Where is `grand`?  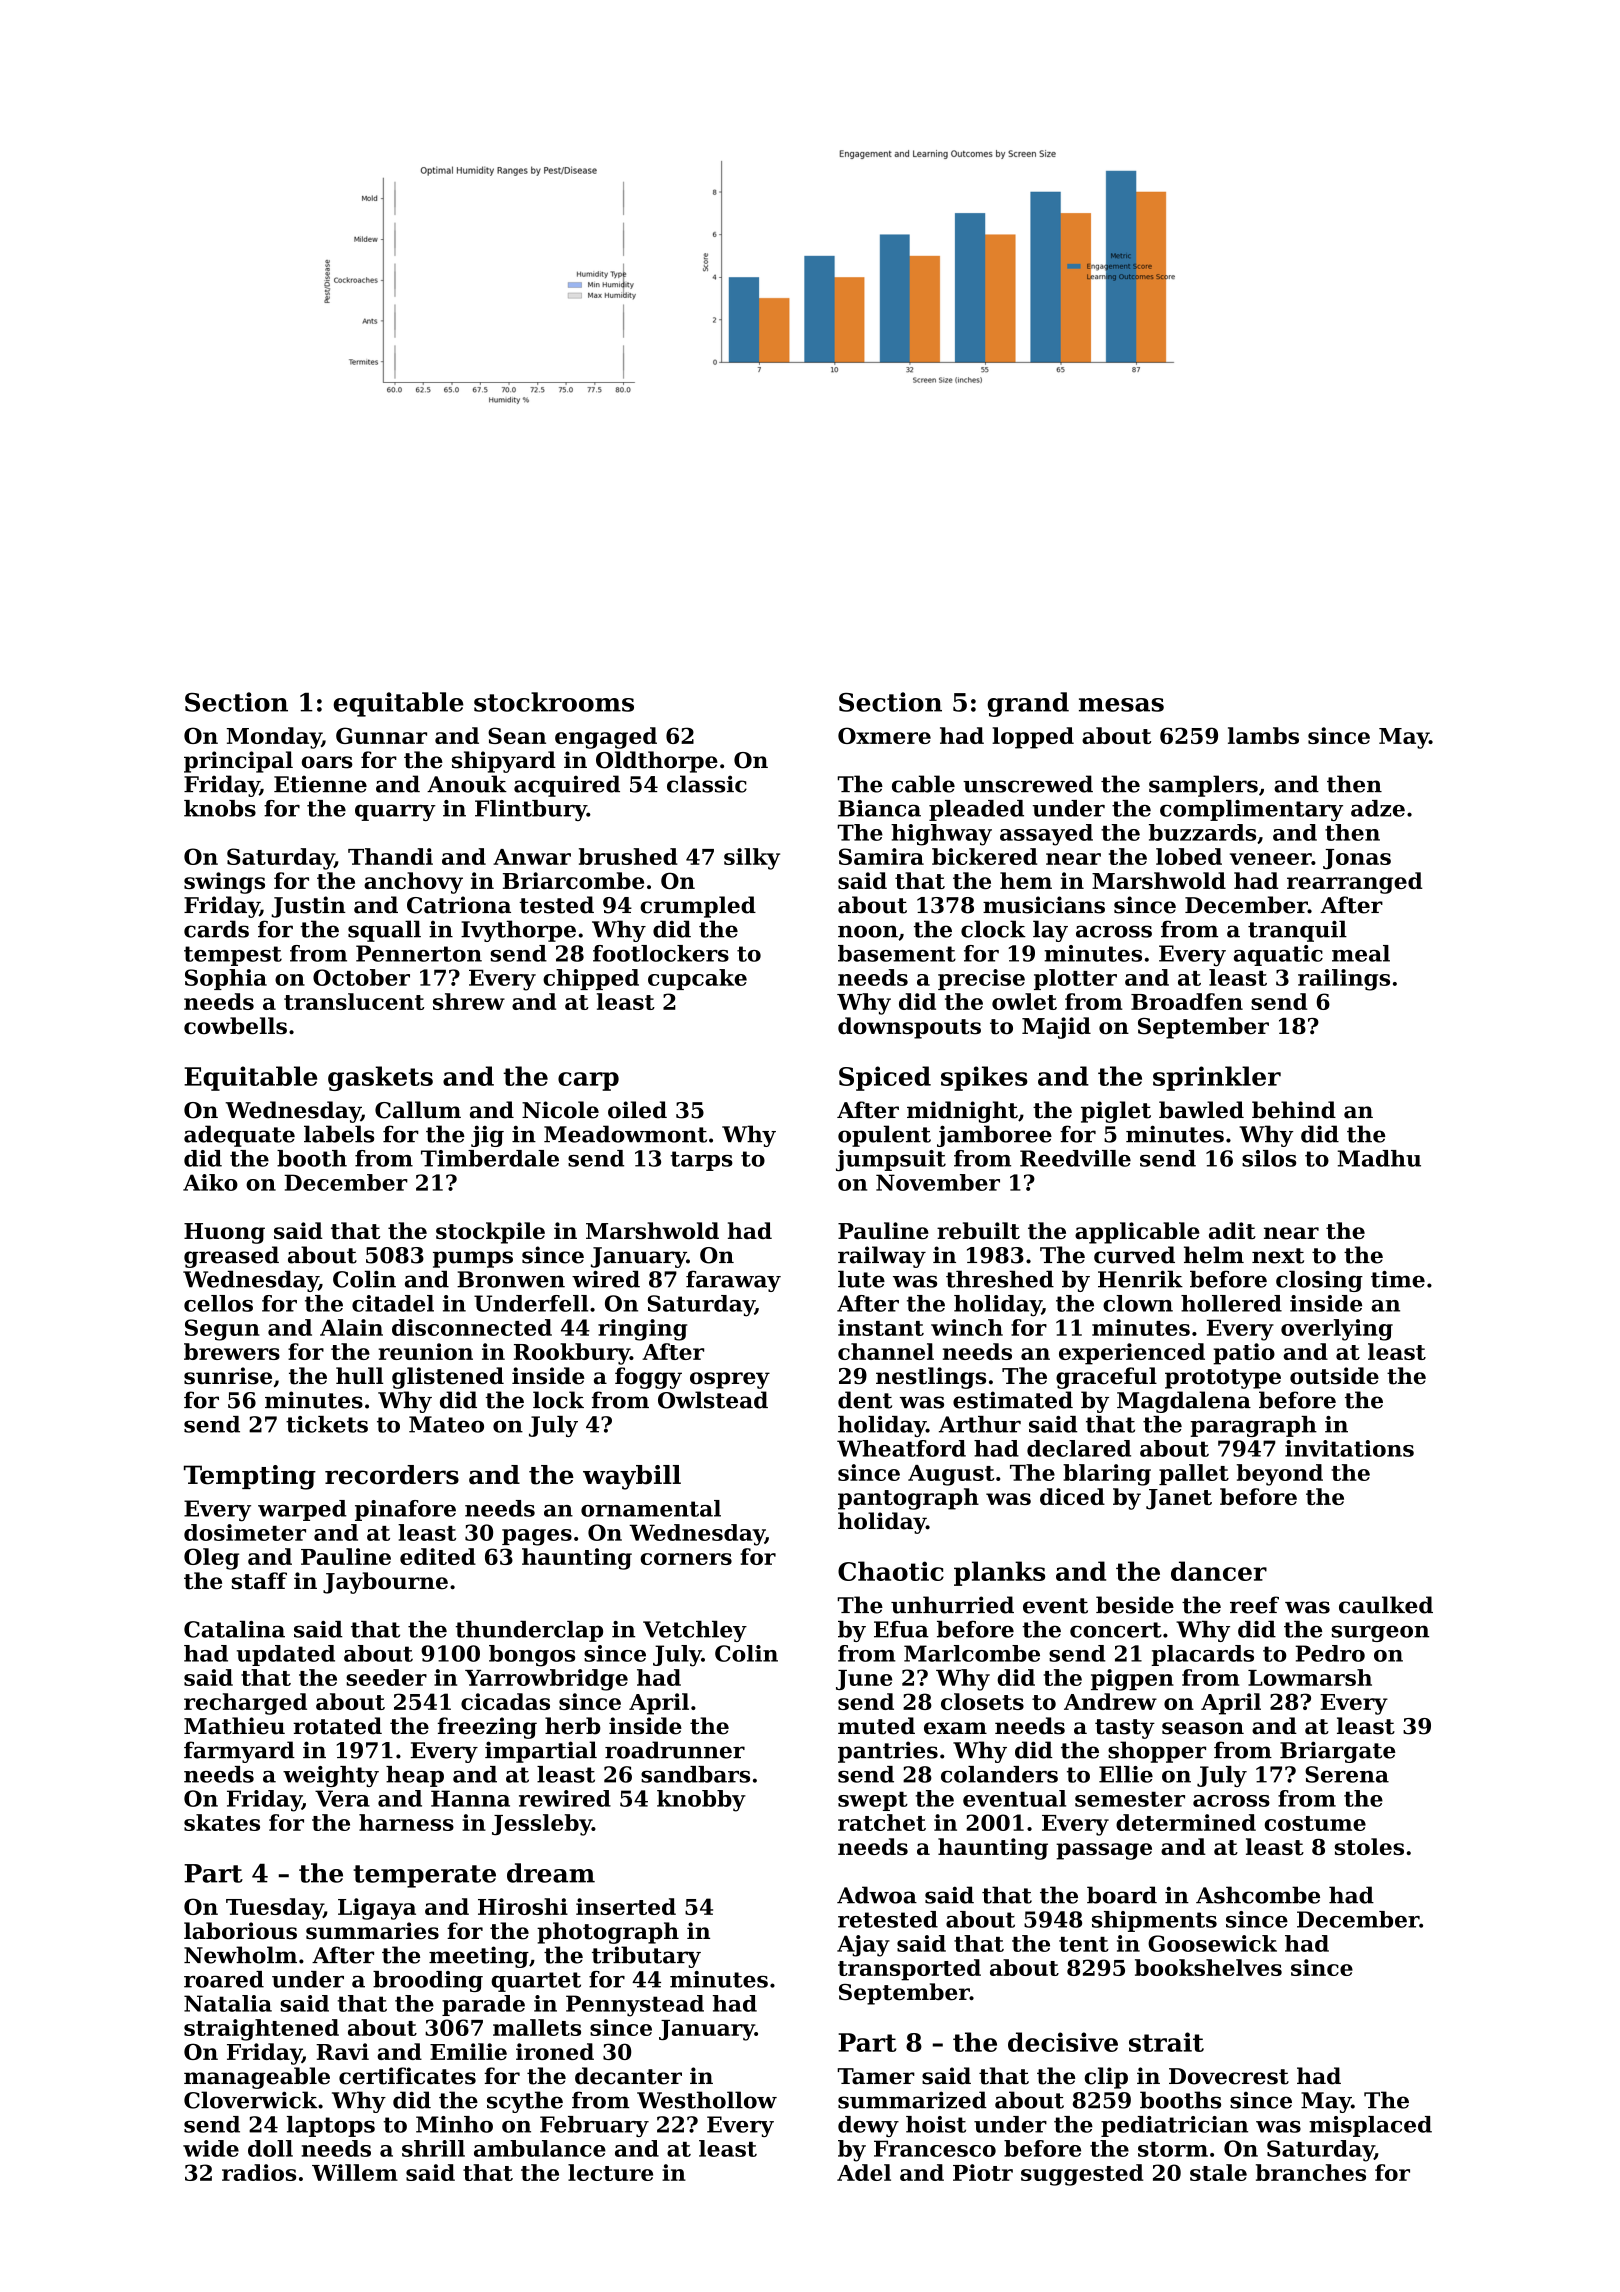
grand is located at coordinates (1028, 704).
